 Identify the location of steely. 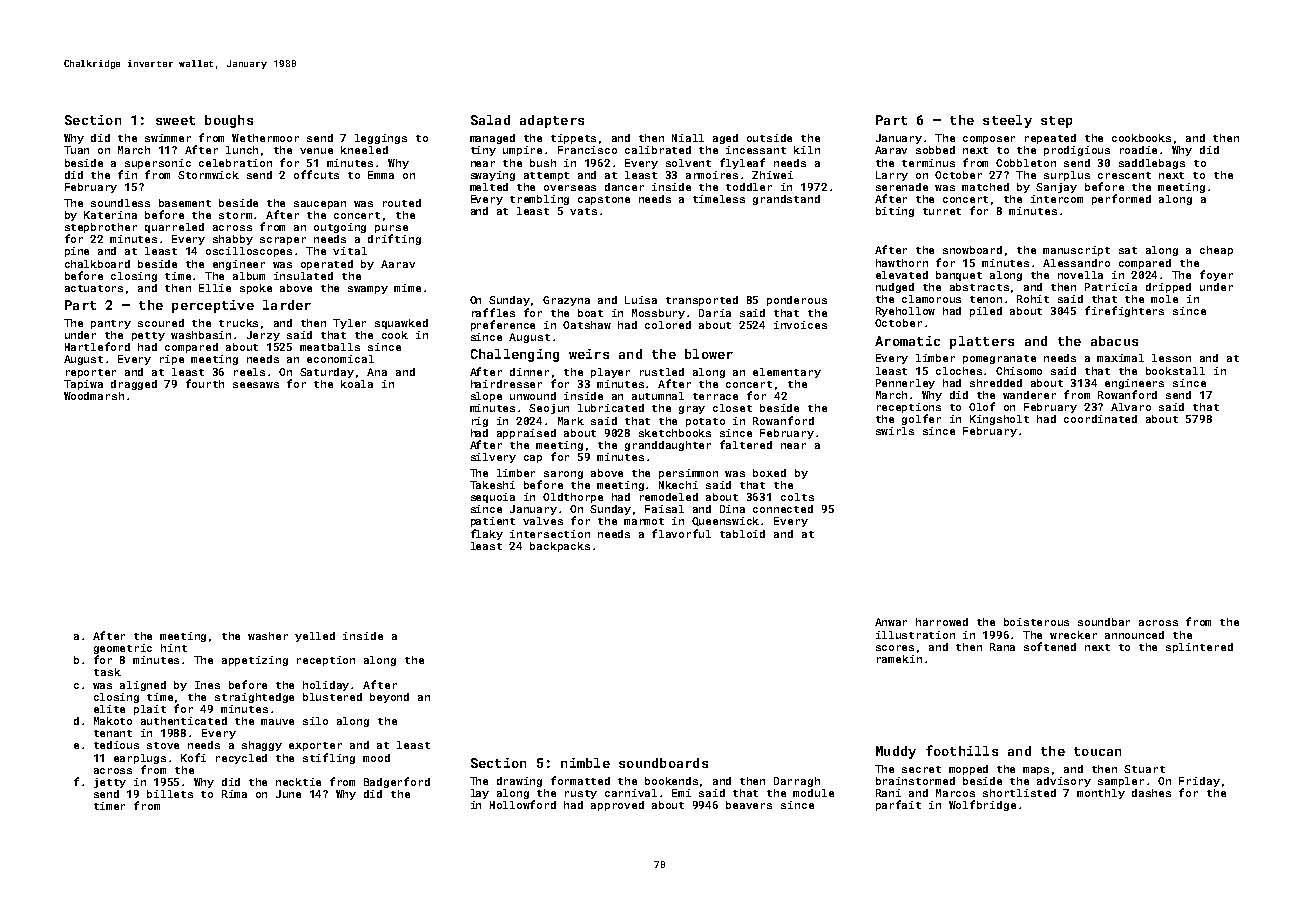
(1007, 121).
